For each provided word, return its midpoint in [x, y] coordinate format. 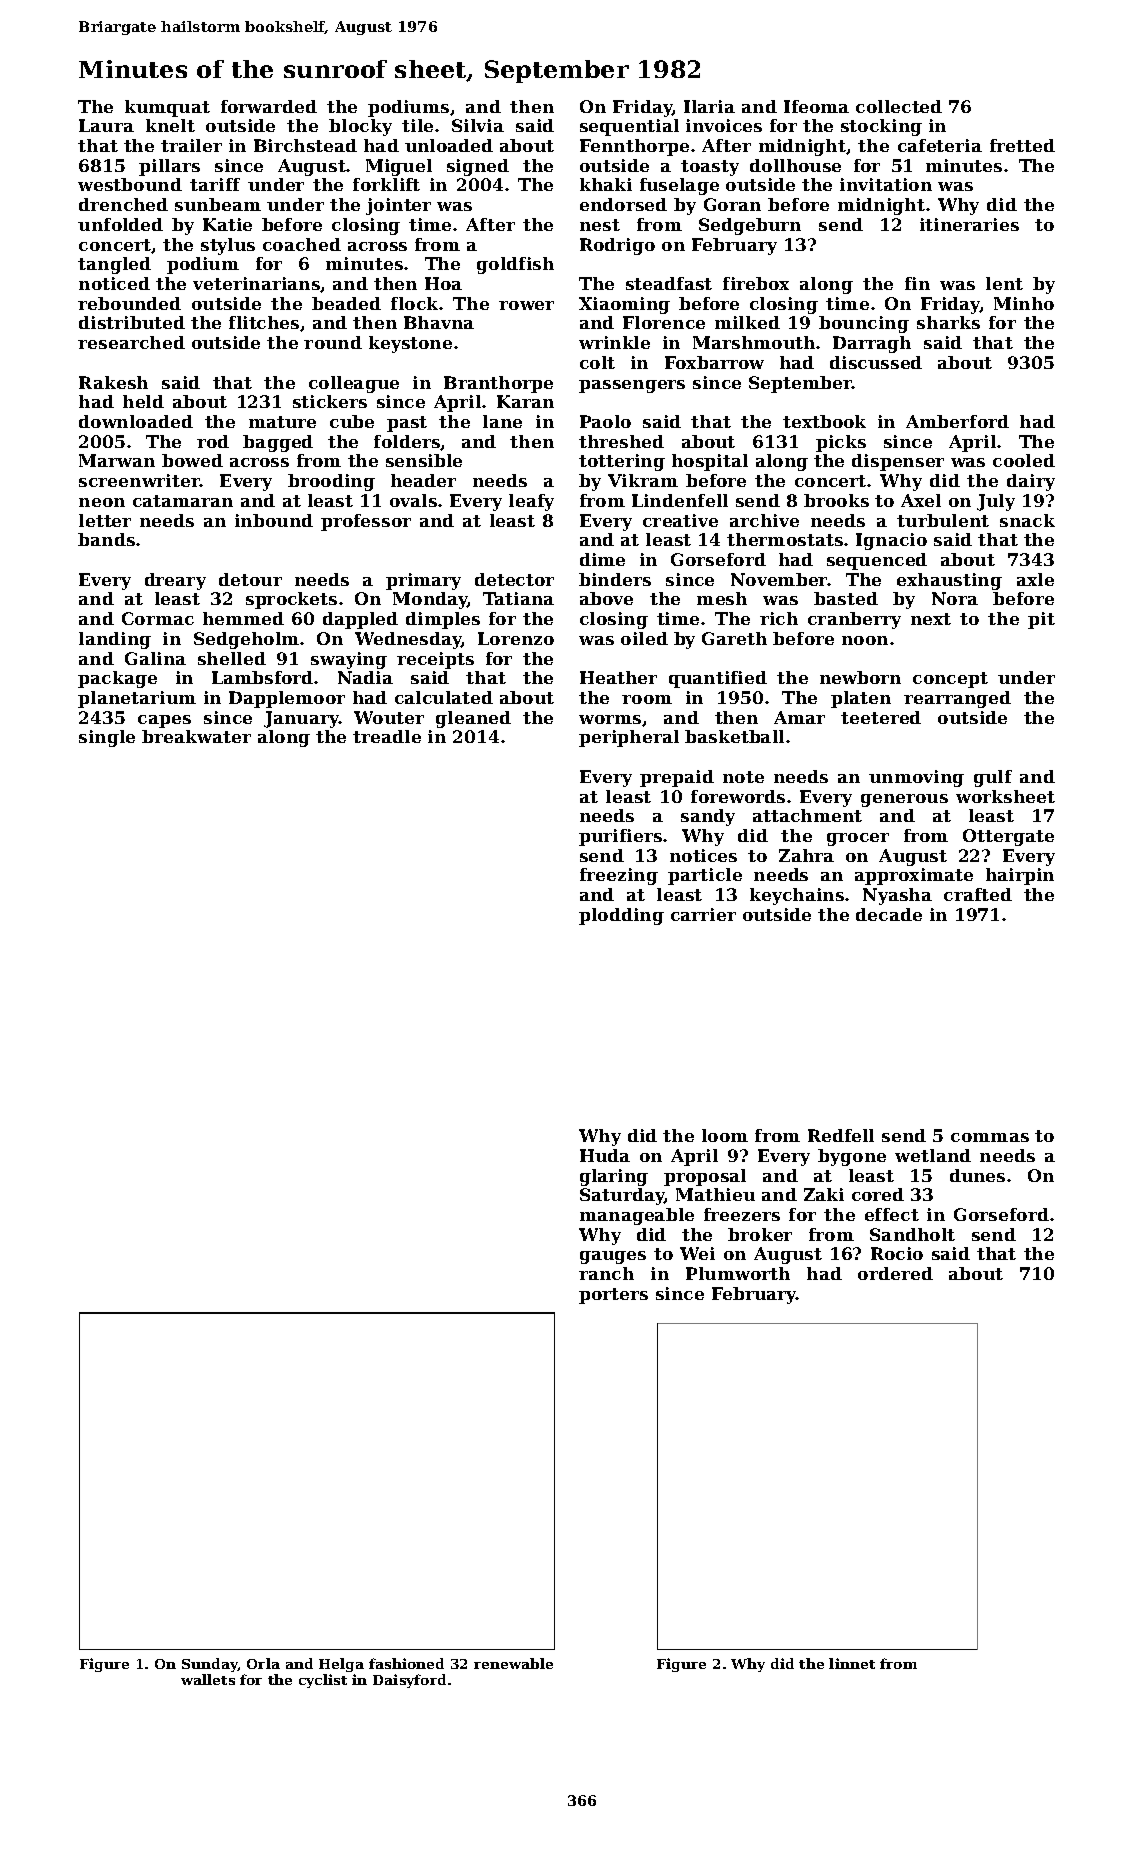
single [107, 738]
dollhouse [795, 165]
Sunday [210, 1665]
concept [950, 680]
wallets [208, 1679]
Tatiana [518, 598]
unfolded [120, 224]
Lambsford [262, 677]
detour [250, 579]
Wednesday [408, 640]
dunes [977, 1175]
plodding [621, 916]
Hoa [443, 283]
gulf [993, 778]
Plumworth [738, 1273]
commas [990, 1137]
